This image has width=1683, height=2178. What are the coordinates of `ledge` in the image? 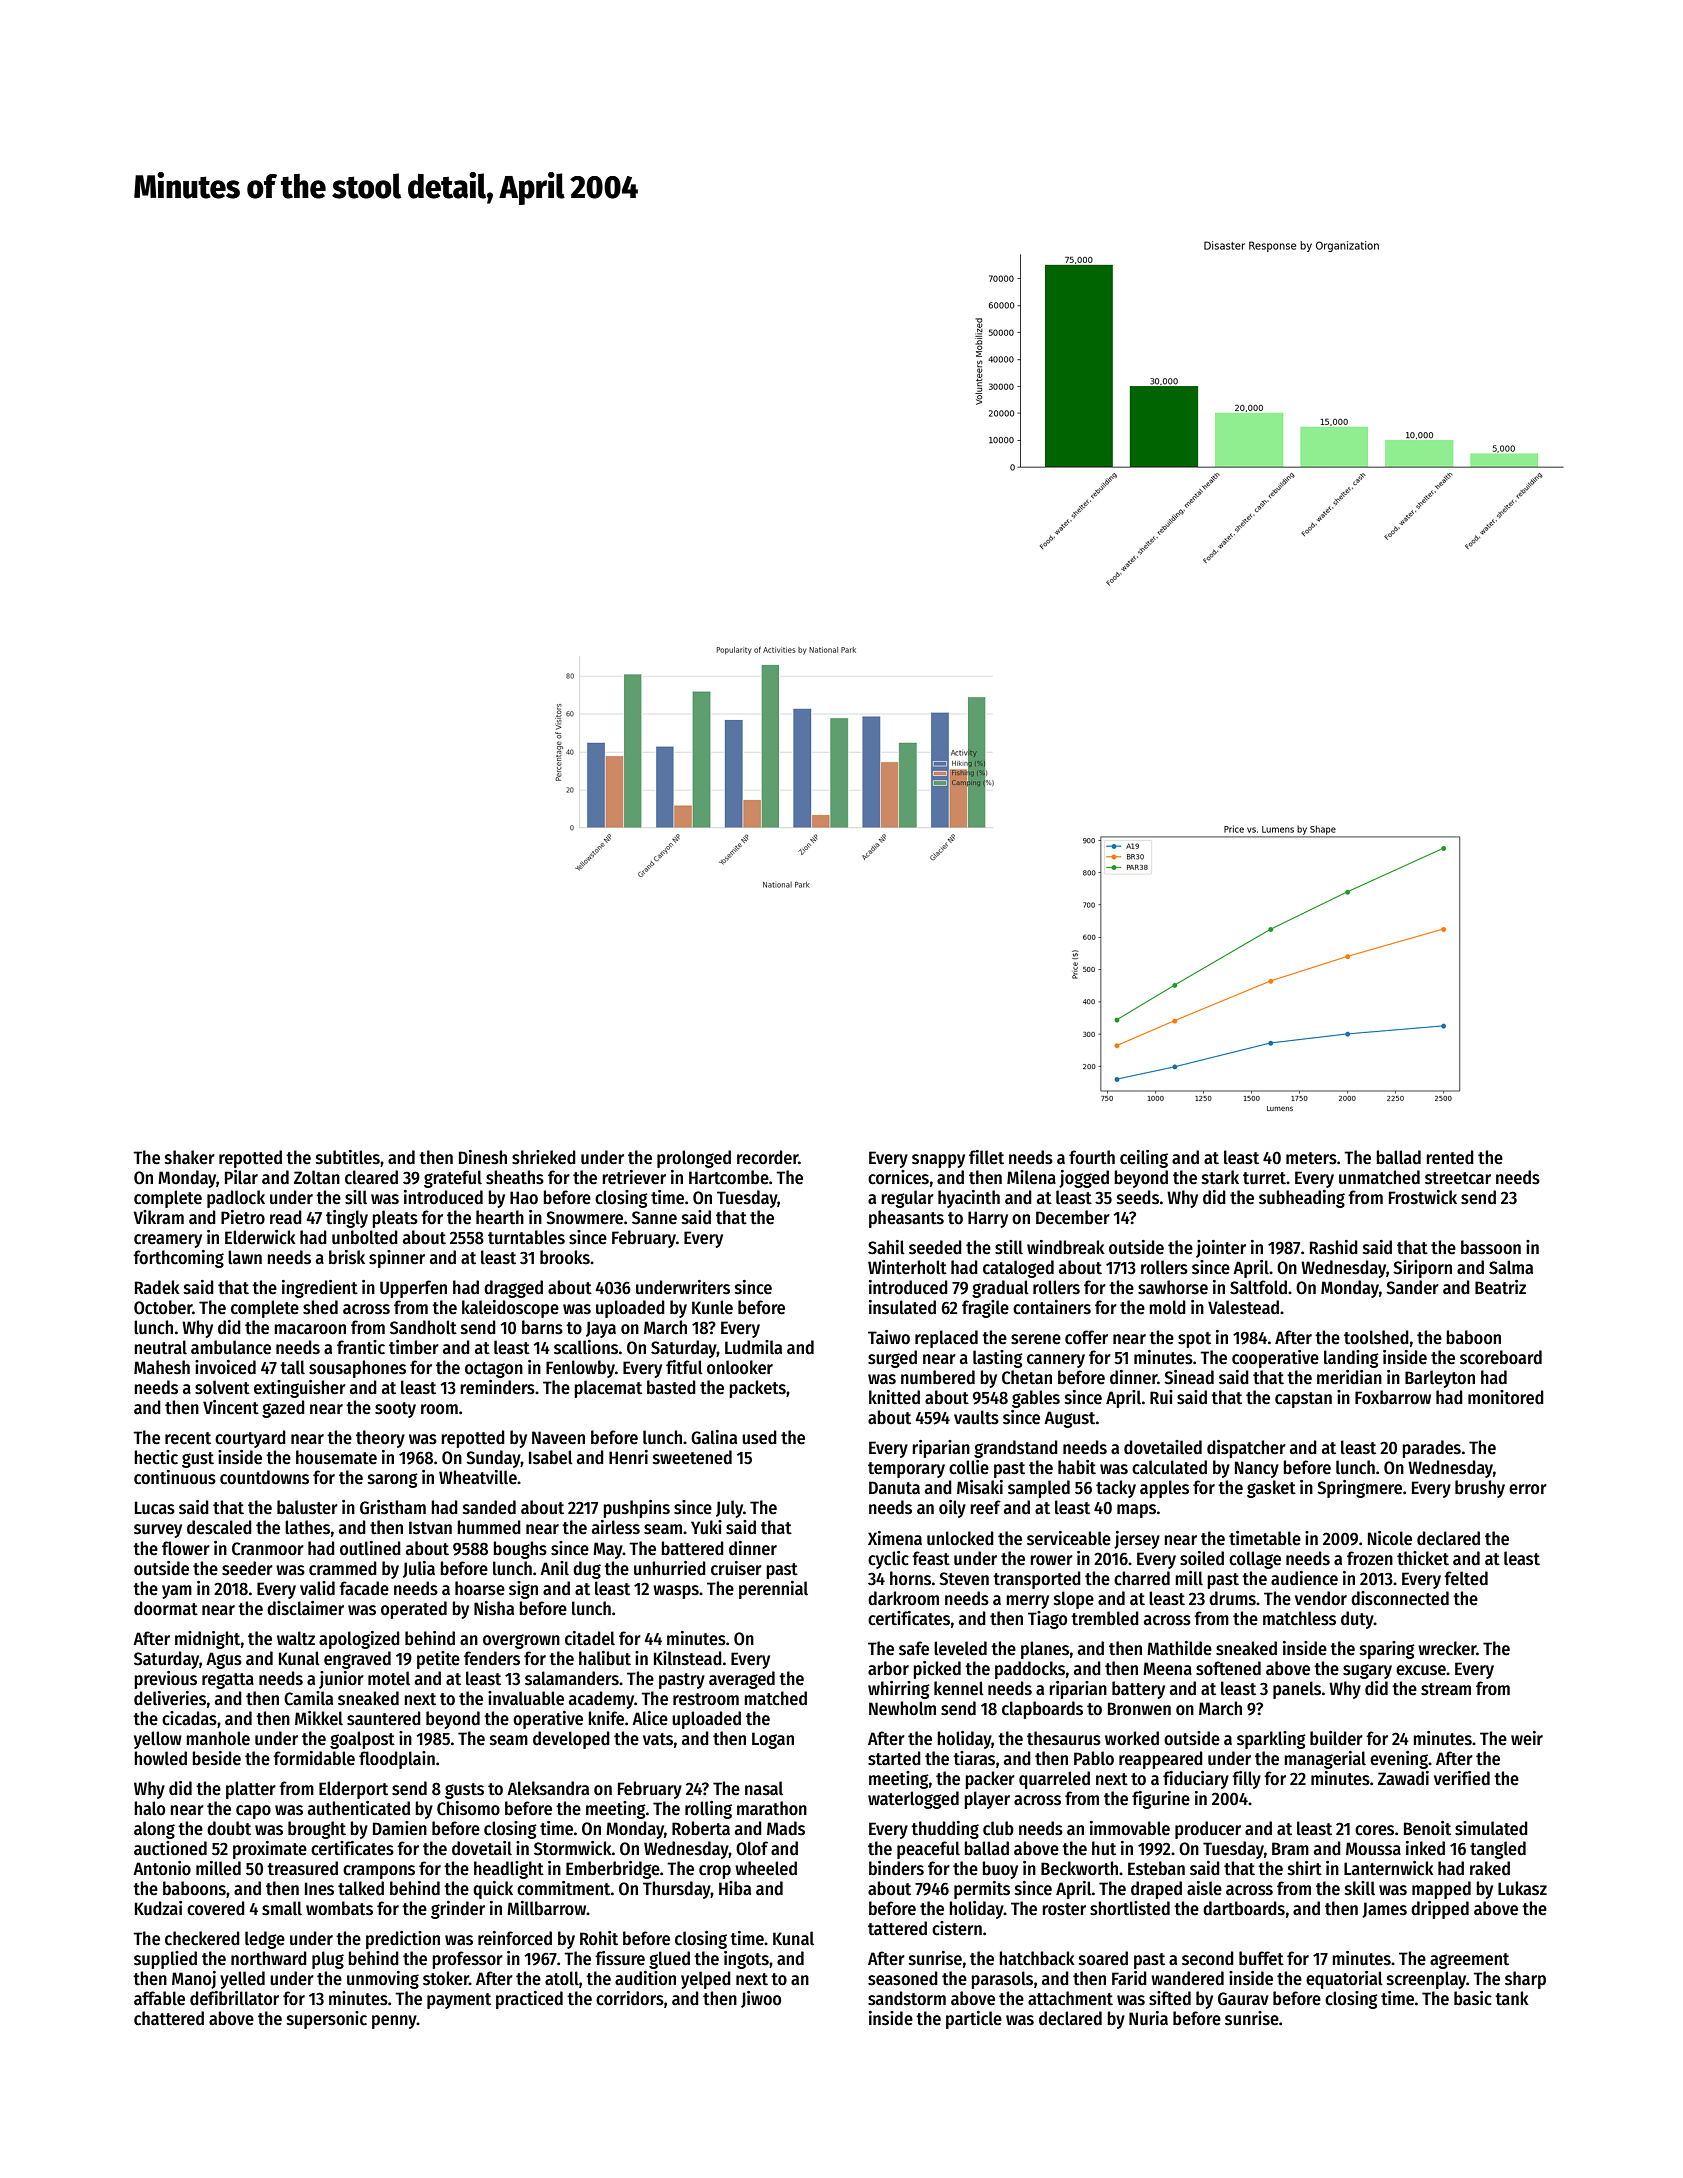 It's located at (265, 1940).
